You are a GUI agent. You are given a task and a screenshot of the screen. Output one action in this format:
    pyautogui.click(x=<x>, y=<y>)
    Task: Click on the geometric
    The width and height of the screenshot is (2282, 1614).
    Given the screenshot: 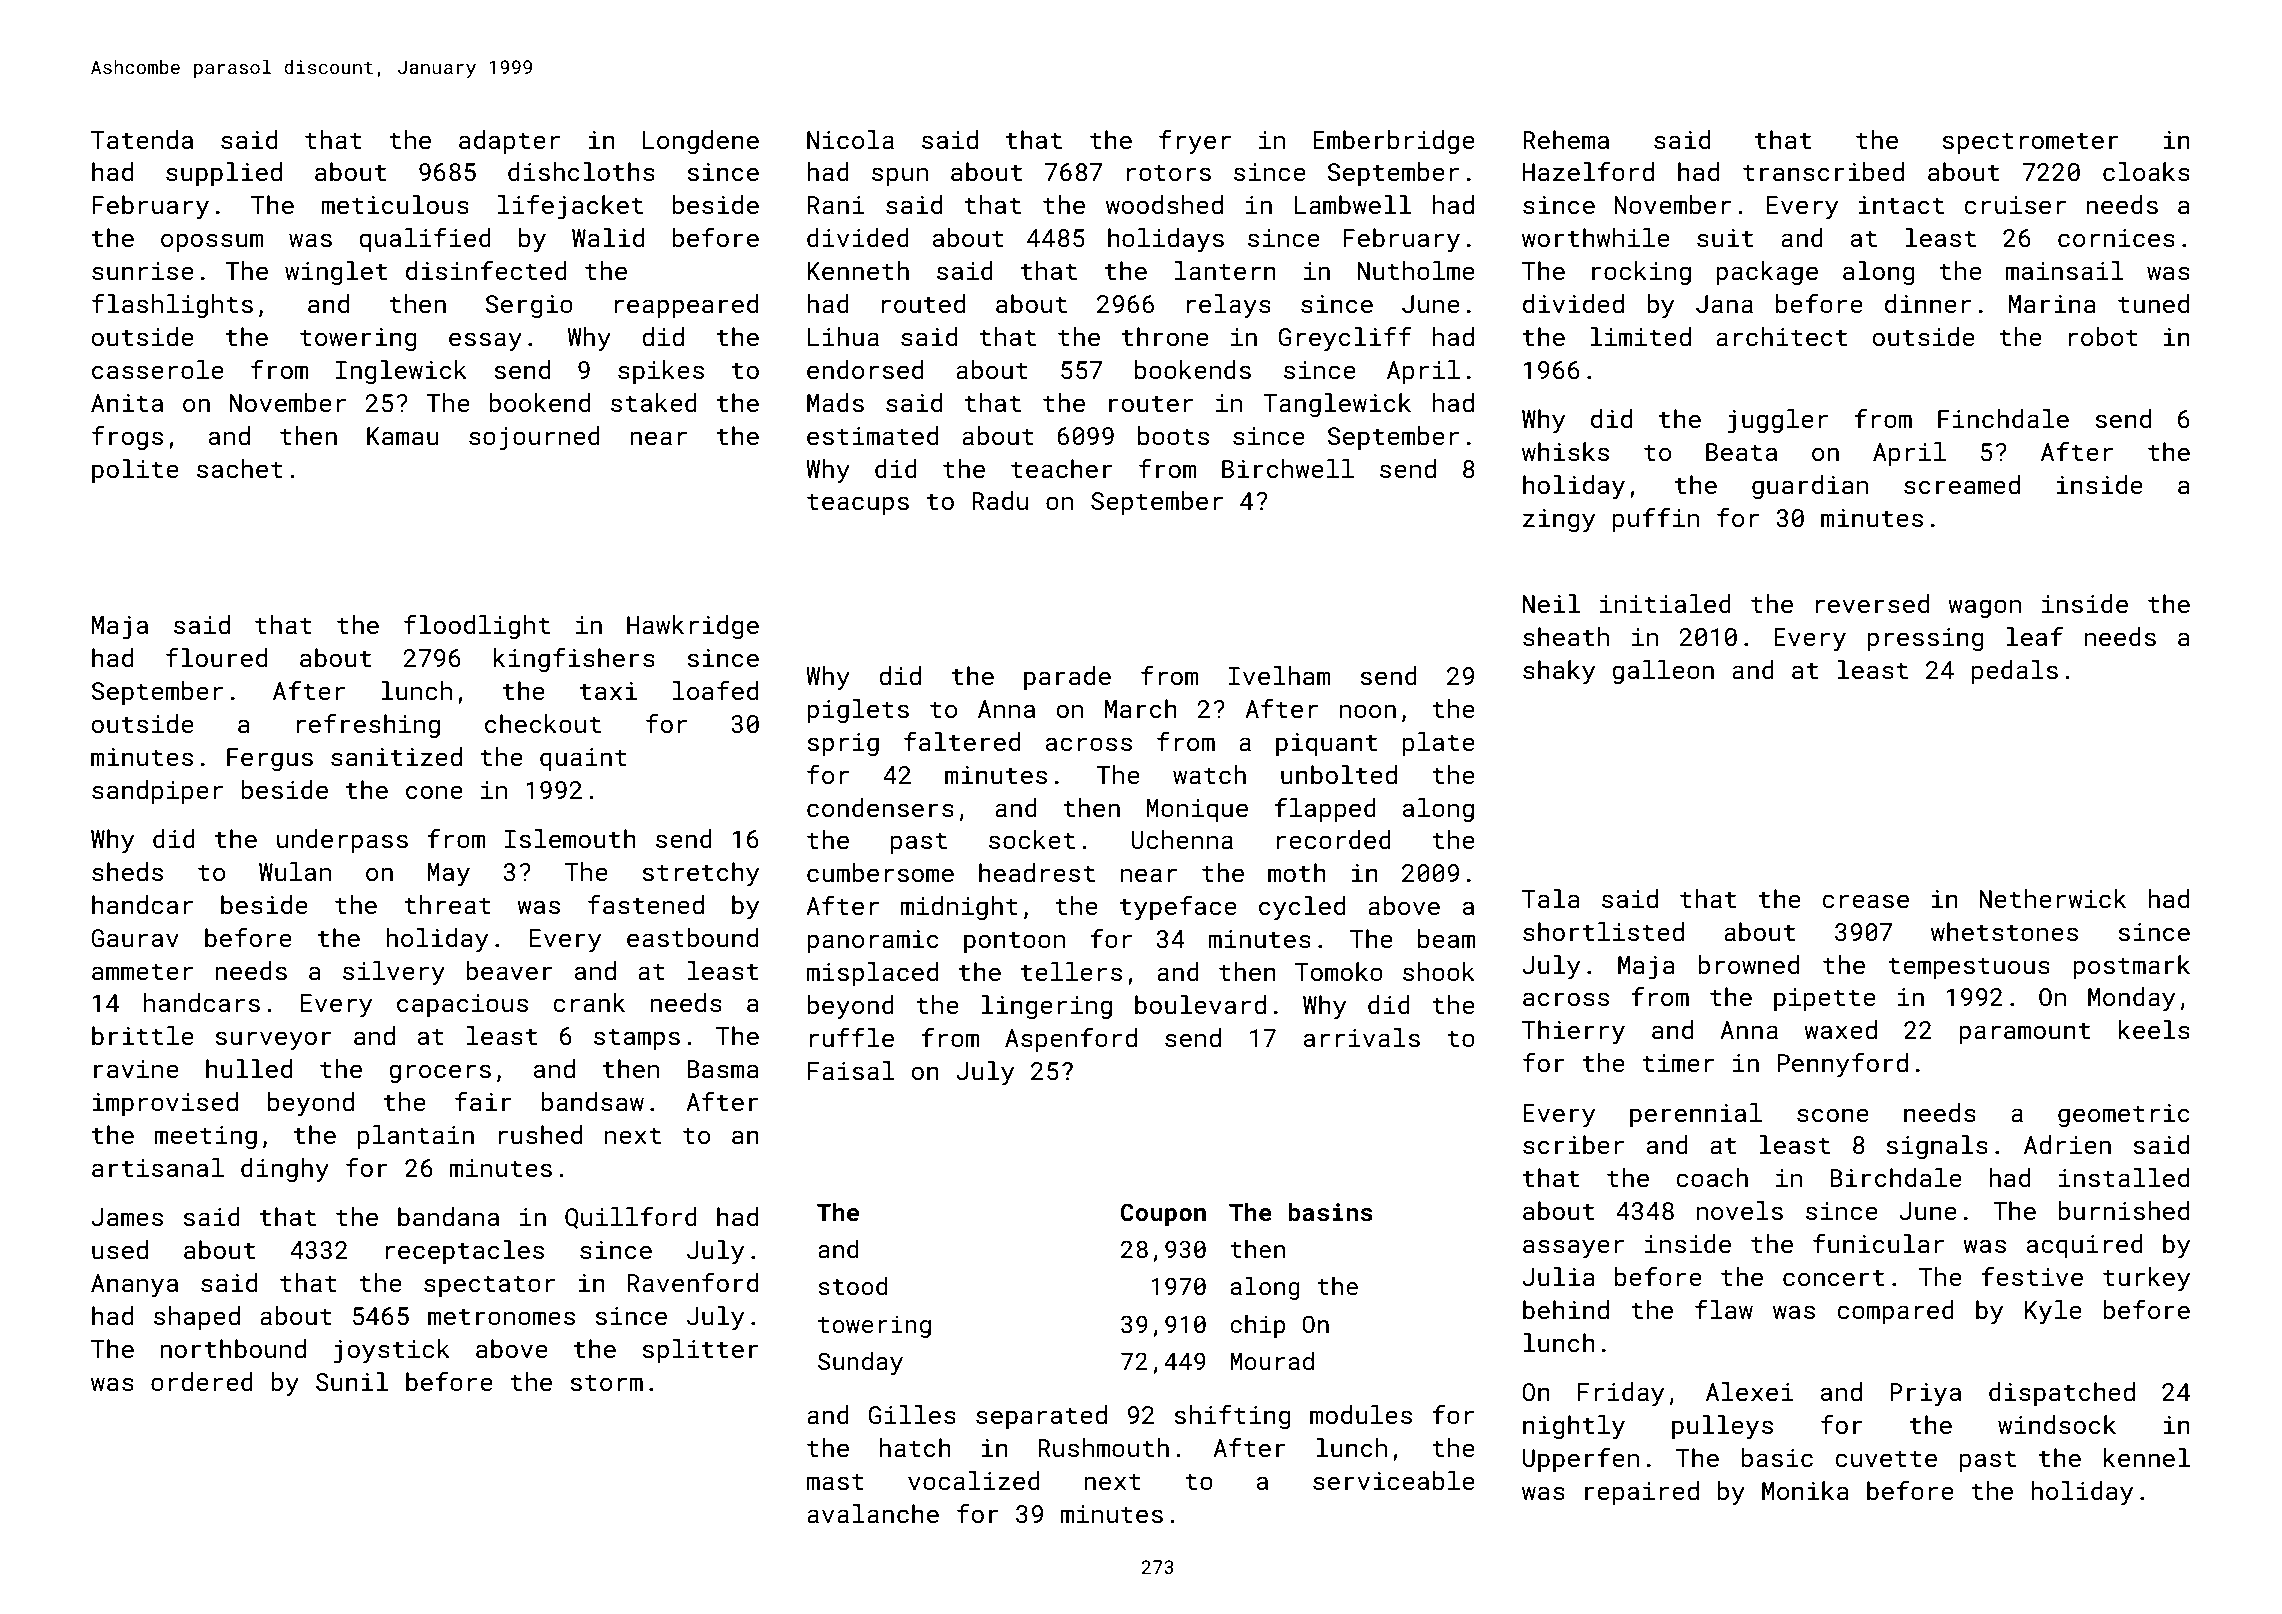 What is the action you would take?
    pyautogui.click(x=2124, y=1115)
